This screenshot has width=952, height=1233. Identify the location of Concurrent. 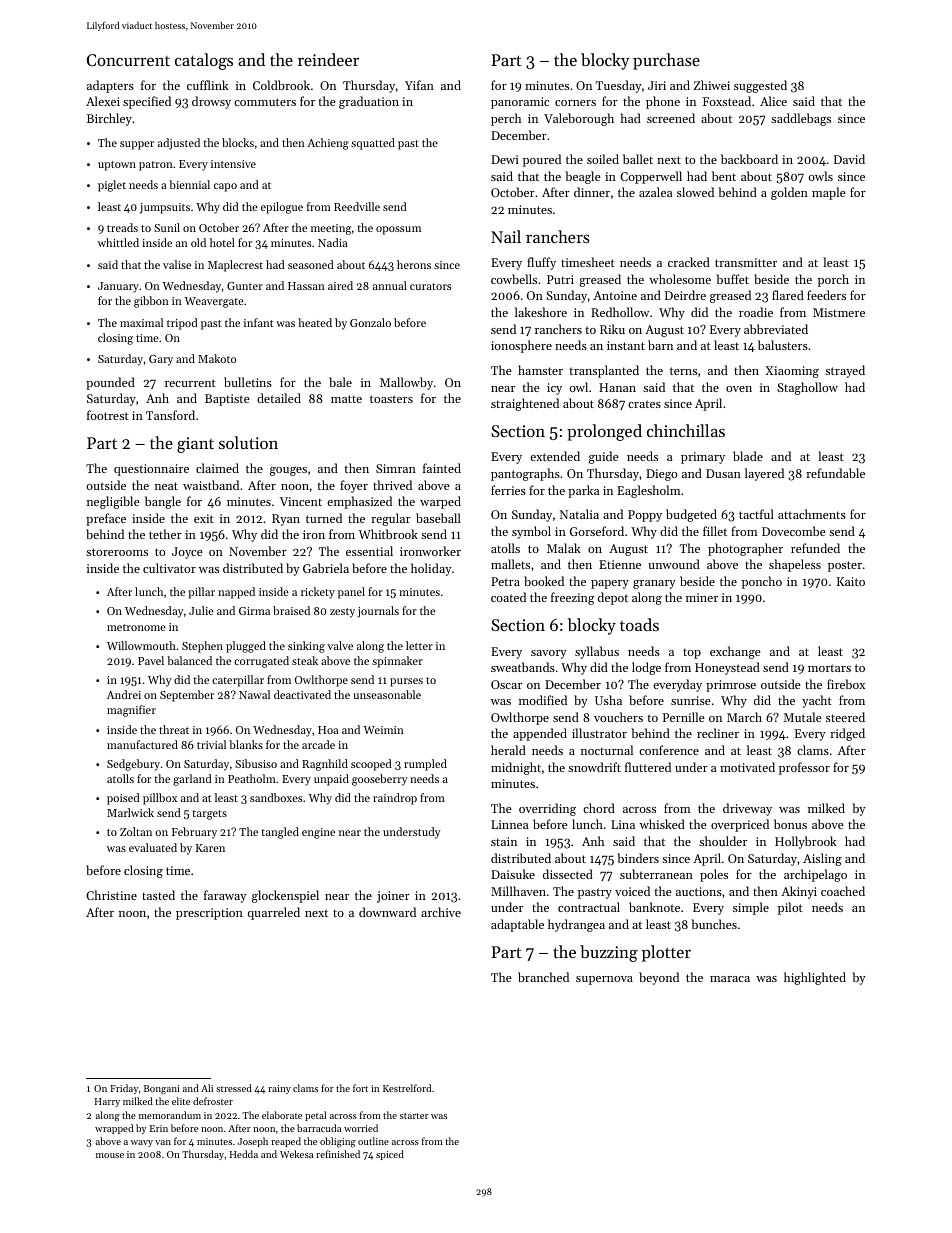
(128, 60).
